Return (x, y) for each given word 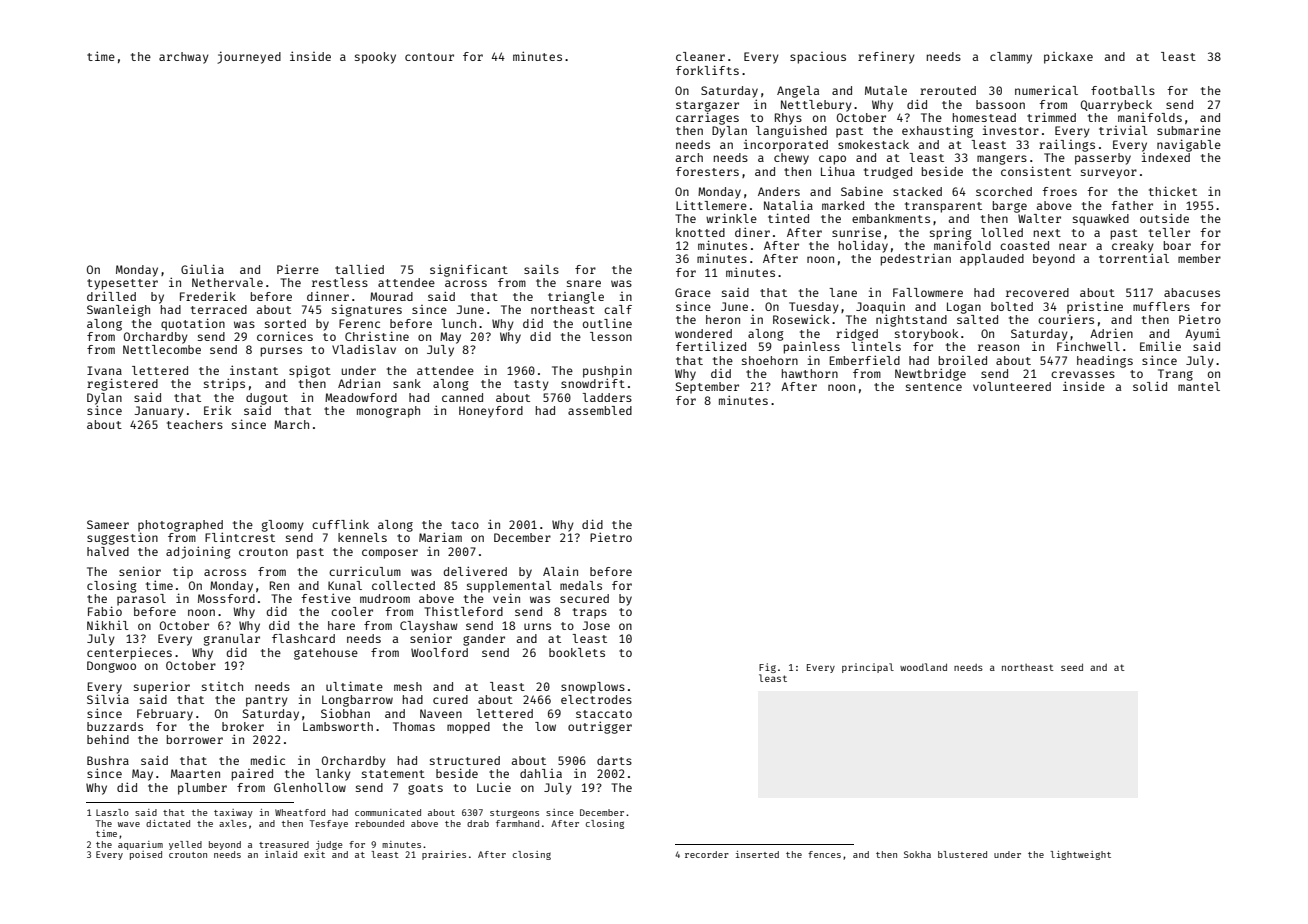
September (707, 388)
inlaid (281, 854)
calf (618, 309)
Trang (1175, 375)
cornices (285, 336)
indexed (1165, 157)
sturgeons (514, 814)
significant (469, 270)
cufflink (340, 524)
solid (1150, 386)
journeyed (249, 57)
